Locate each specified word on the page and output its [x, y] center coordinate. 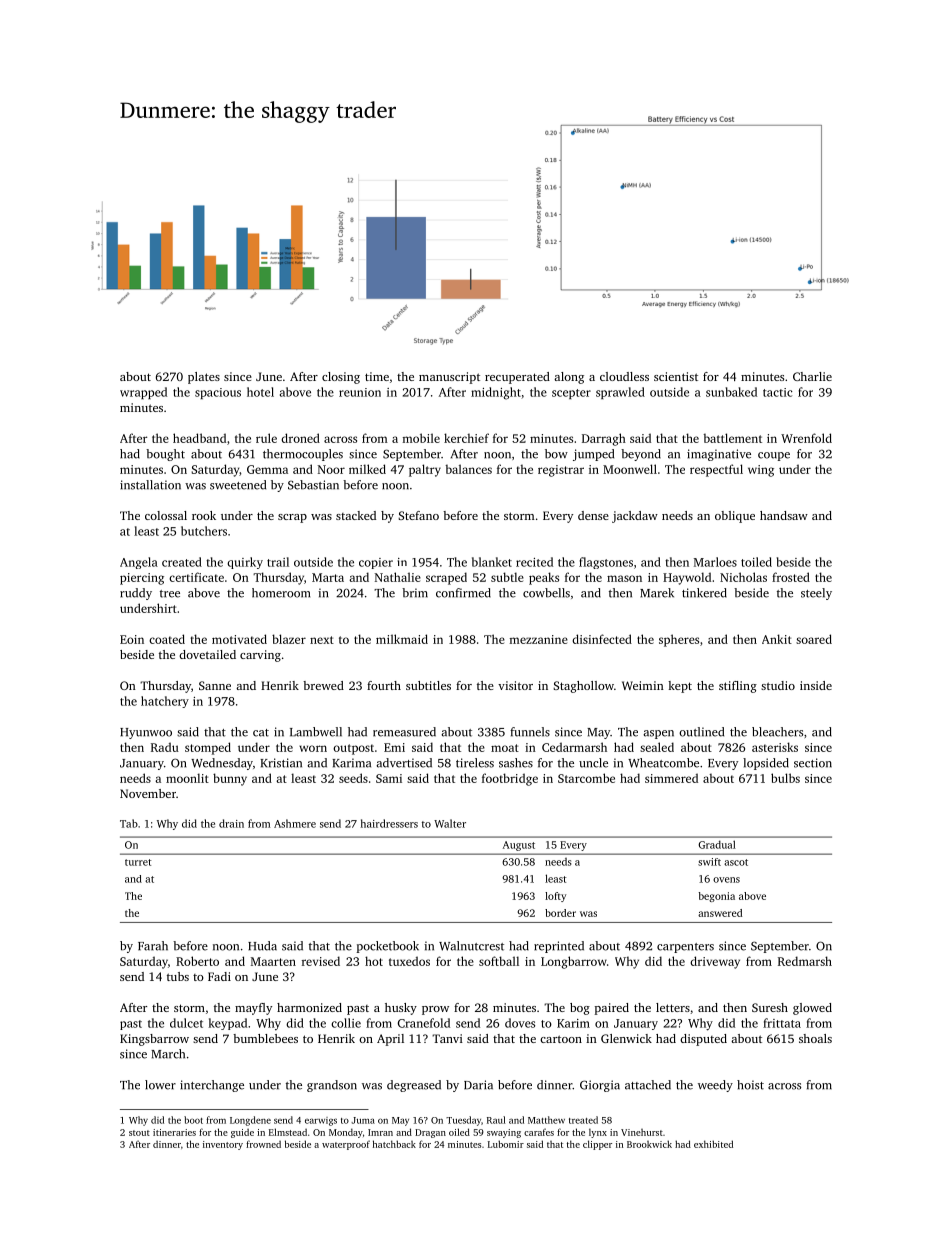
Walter [450, 823]
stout [139, 1133]
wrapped [143, 393]
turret [138, 862]
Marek [657, 593]
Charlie [812, 376]
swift [709, 862]
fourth [384, 685]
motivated [239, 639]
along [569, 378]
